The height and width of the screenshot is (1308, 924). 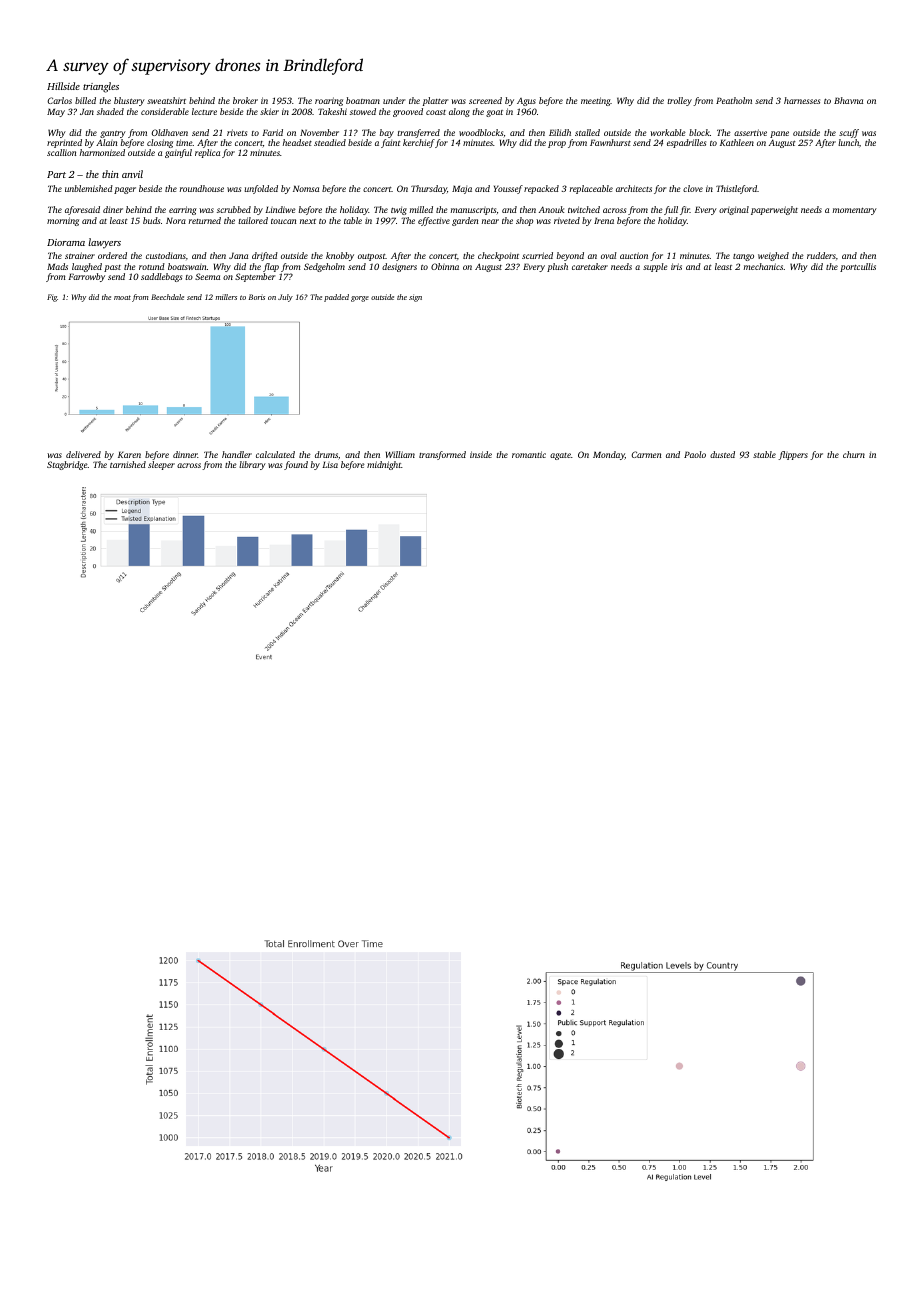 What do you see at coordinates (693, 188) in the screenshot?
I see `clove` at bounding box center [693, 188].
